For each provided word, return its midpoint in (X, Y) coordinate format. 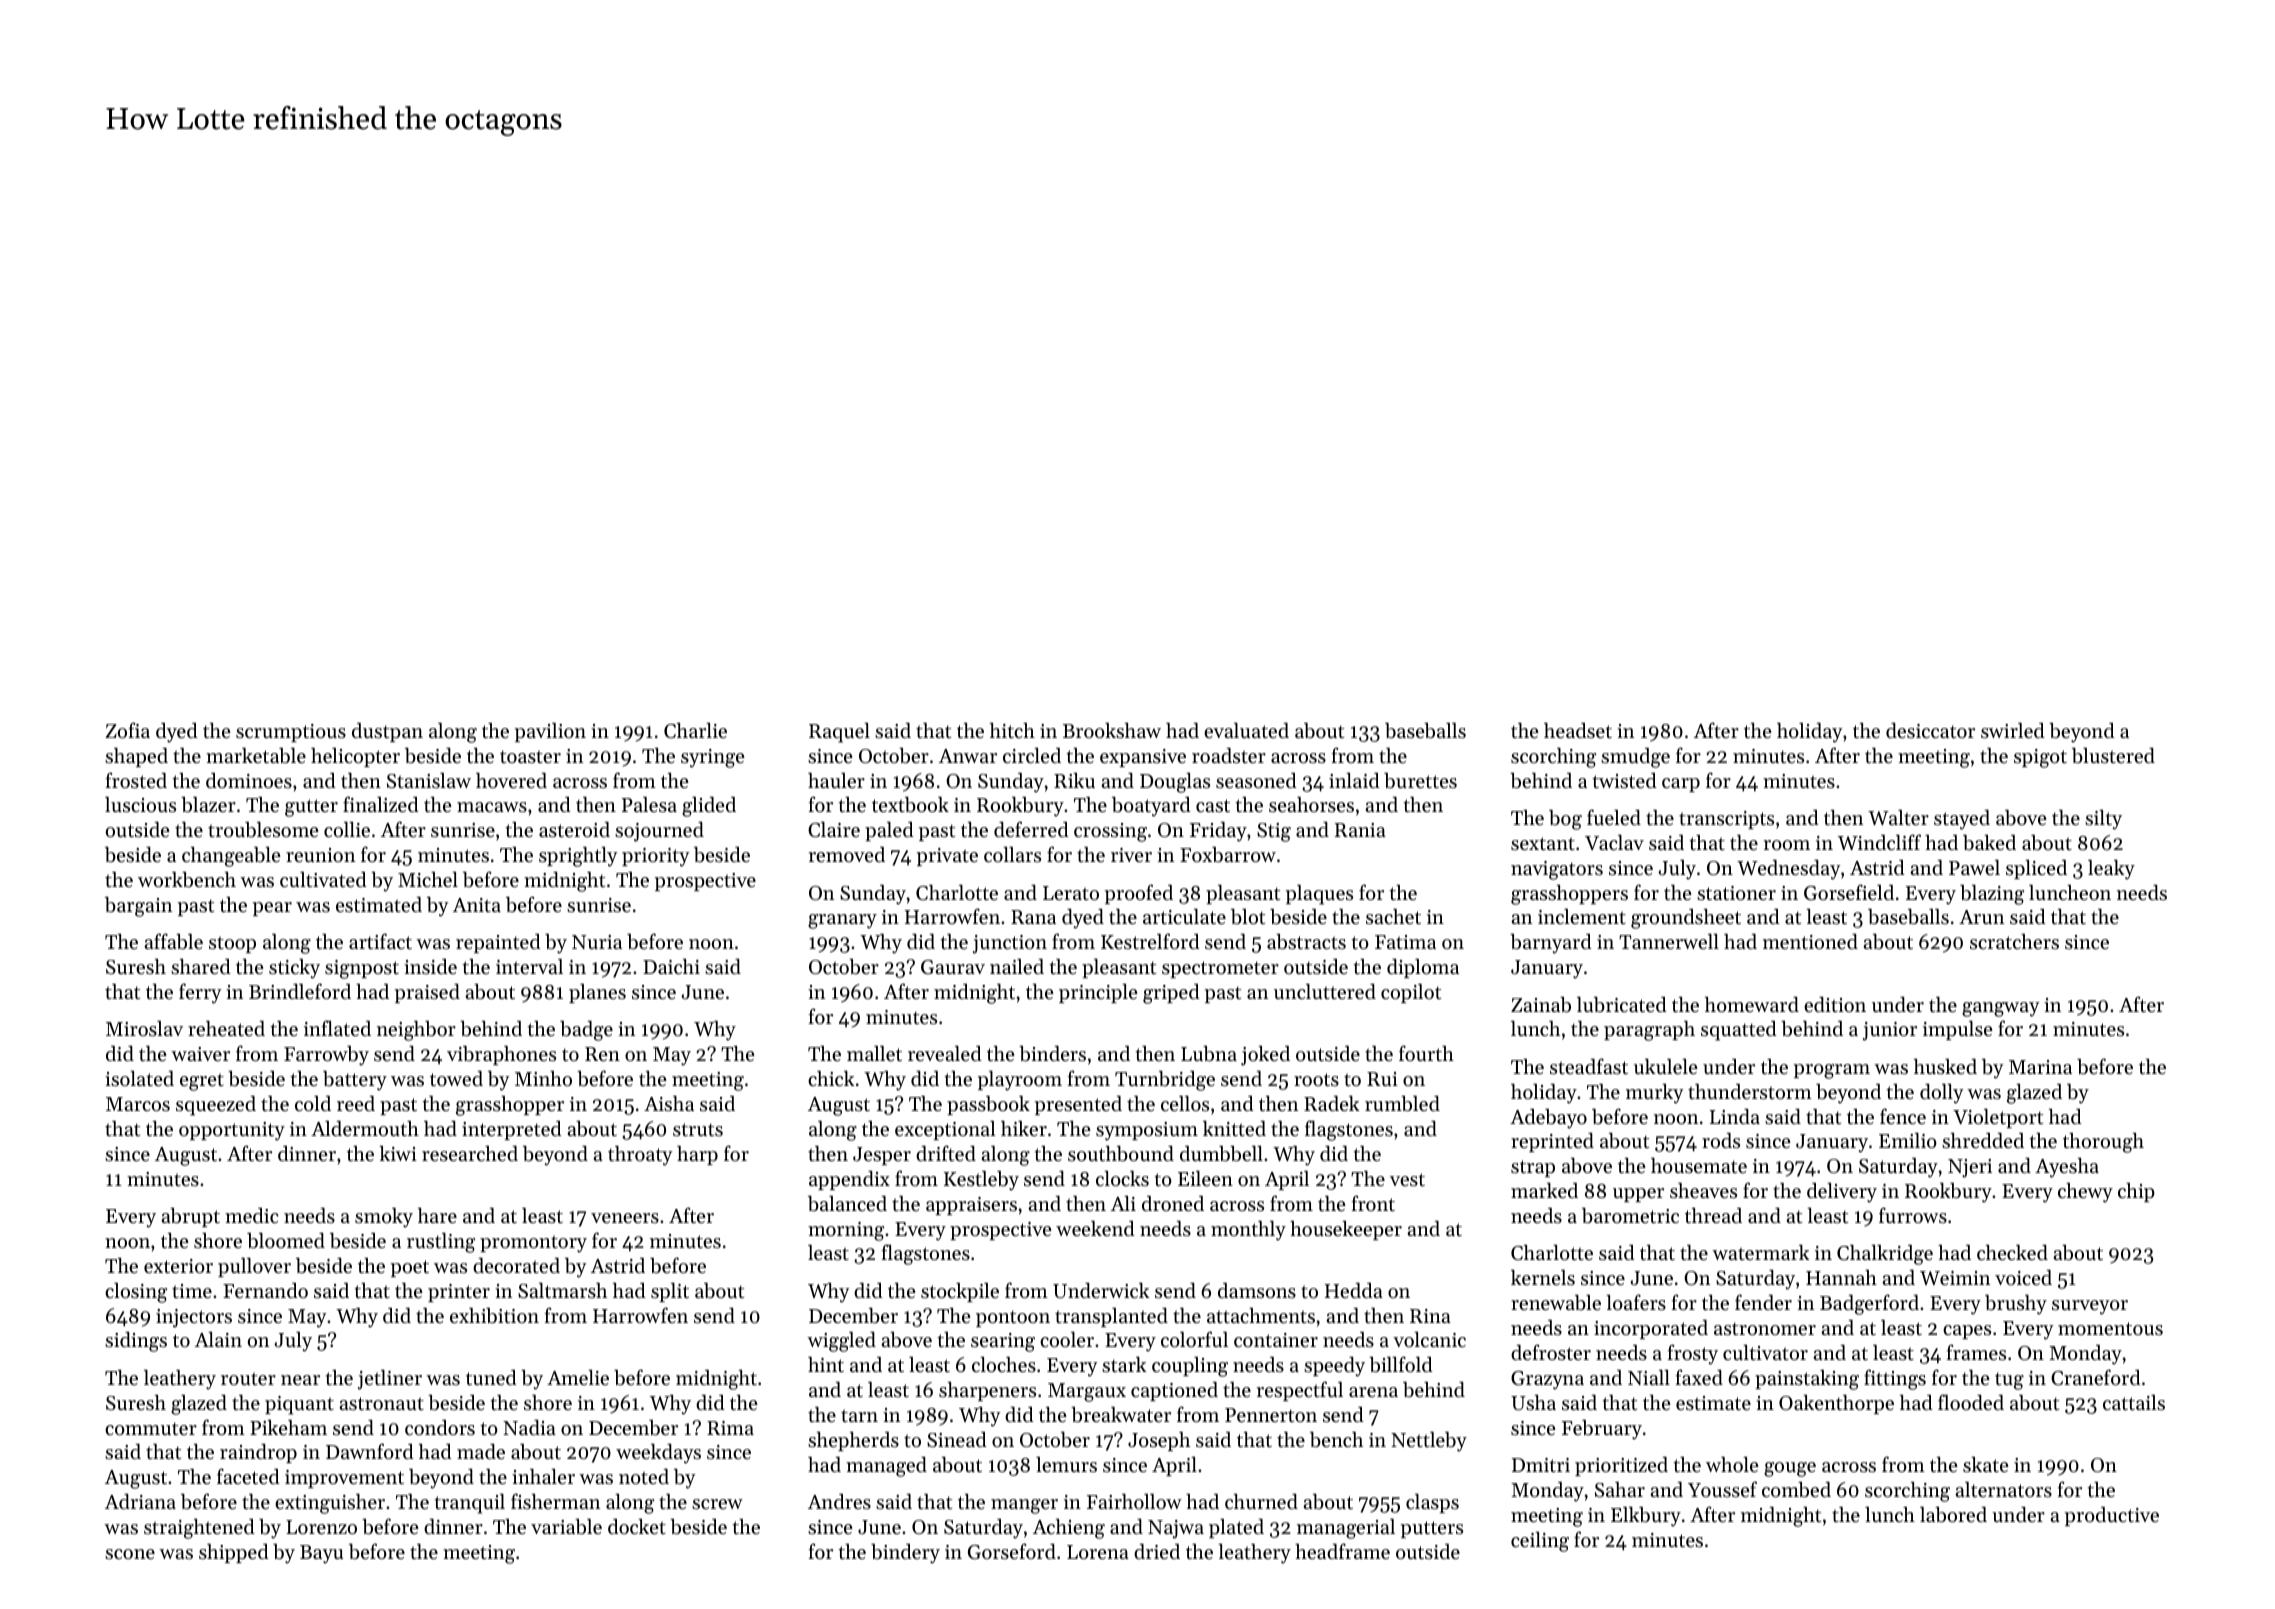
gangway (2001, 1009)
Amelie (578, 1377)
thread (1713, 1216)
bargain (138, 907)
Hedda (1354, 1291)
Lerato (1071, 893)
